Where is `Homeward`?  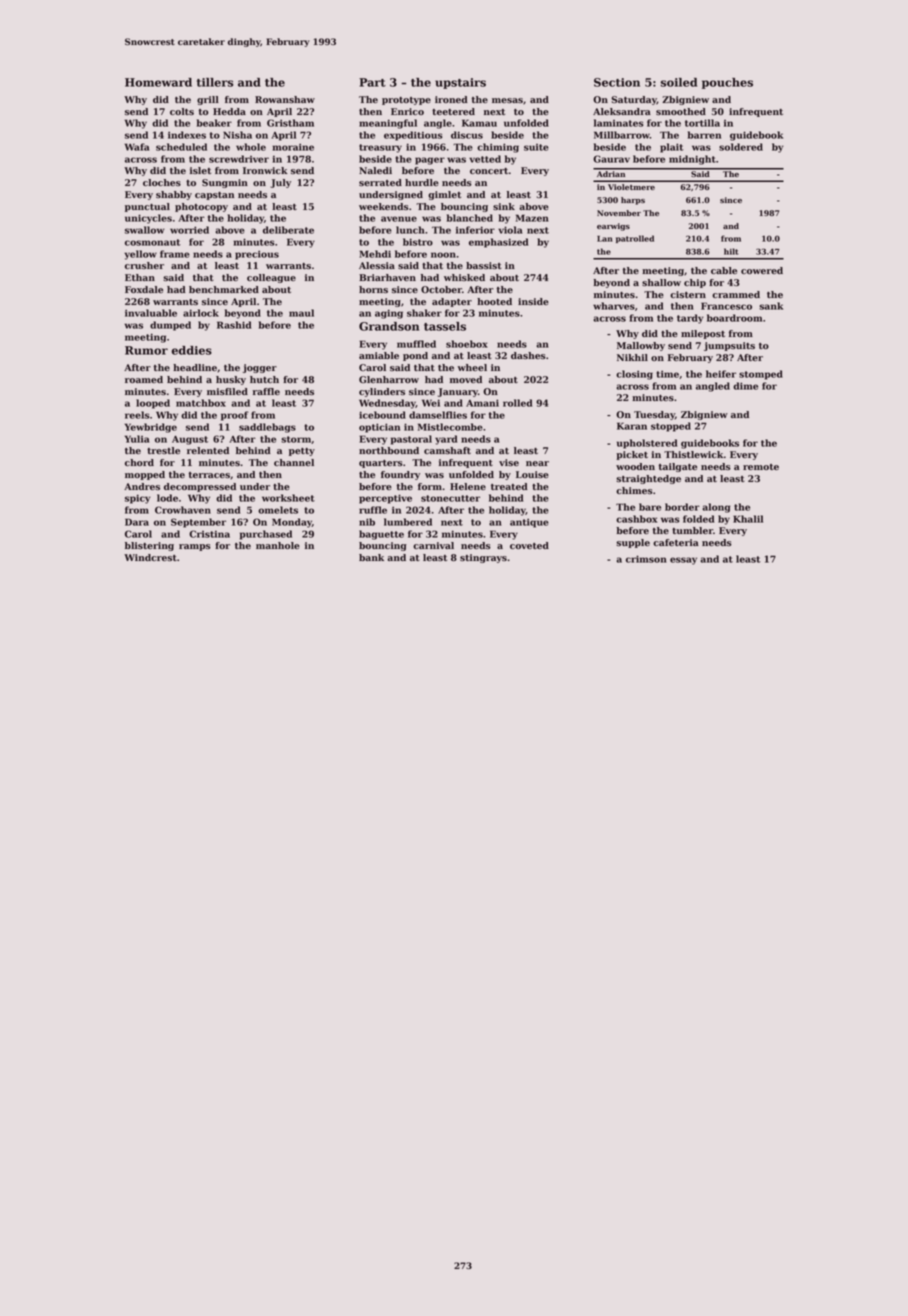
Homeward is located at coordinates (158, 82).
